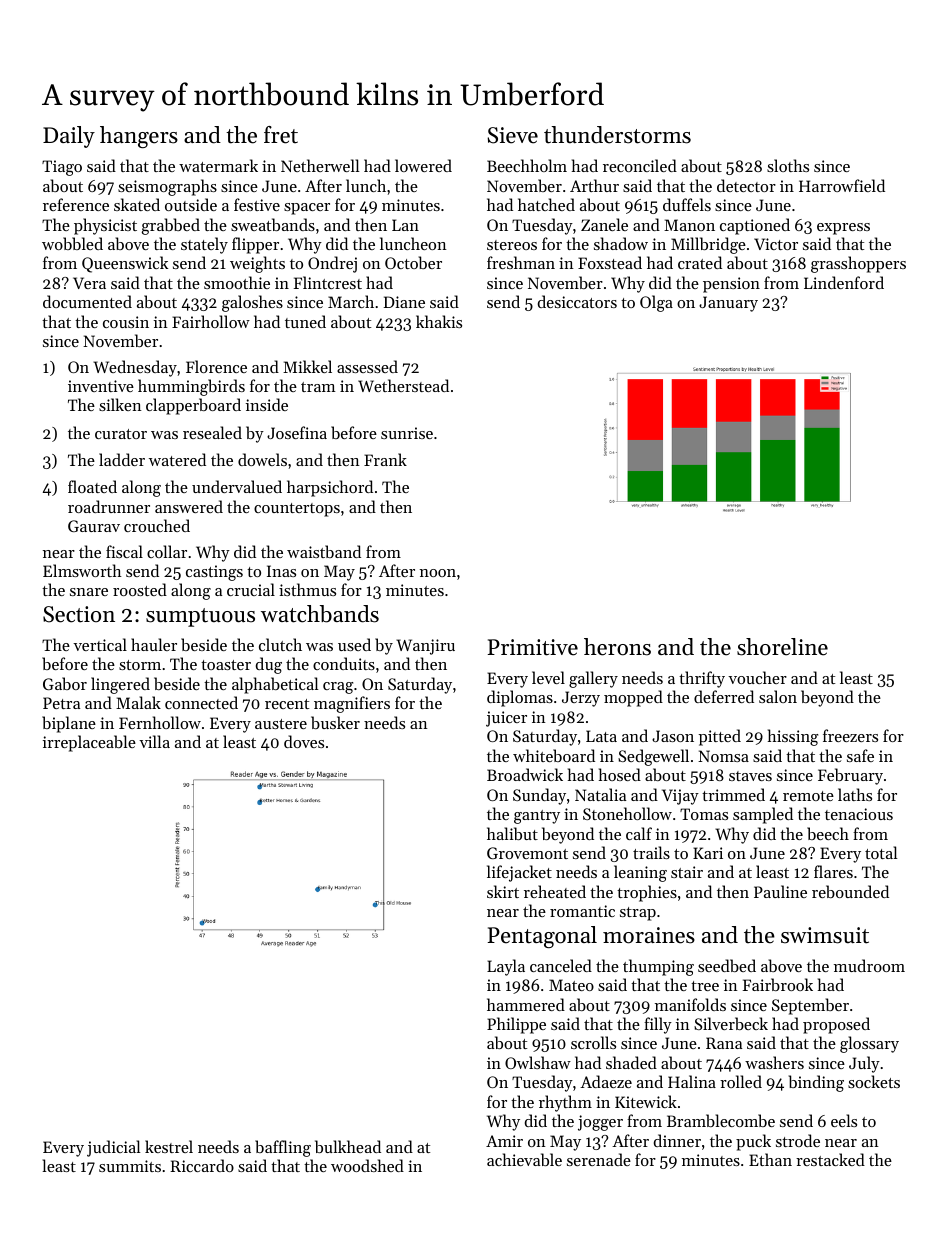 This screenshot has width=952, height=1233. I want to click on sloths, so click(788, 165).
